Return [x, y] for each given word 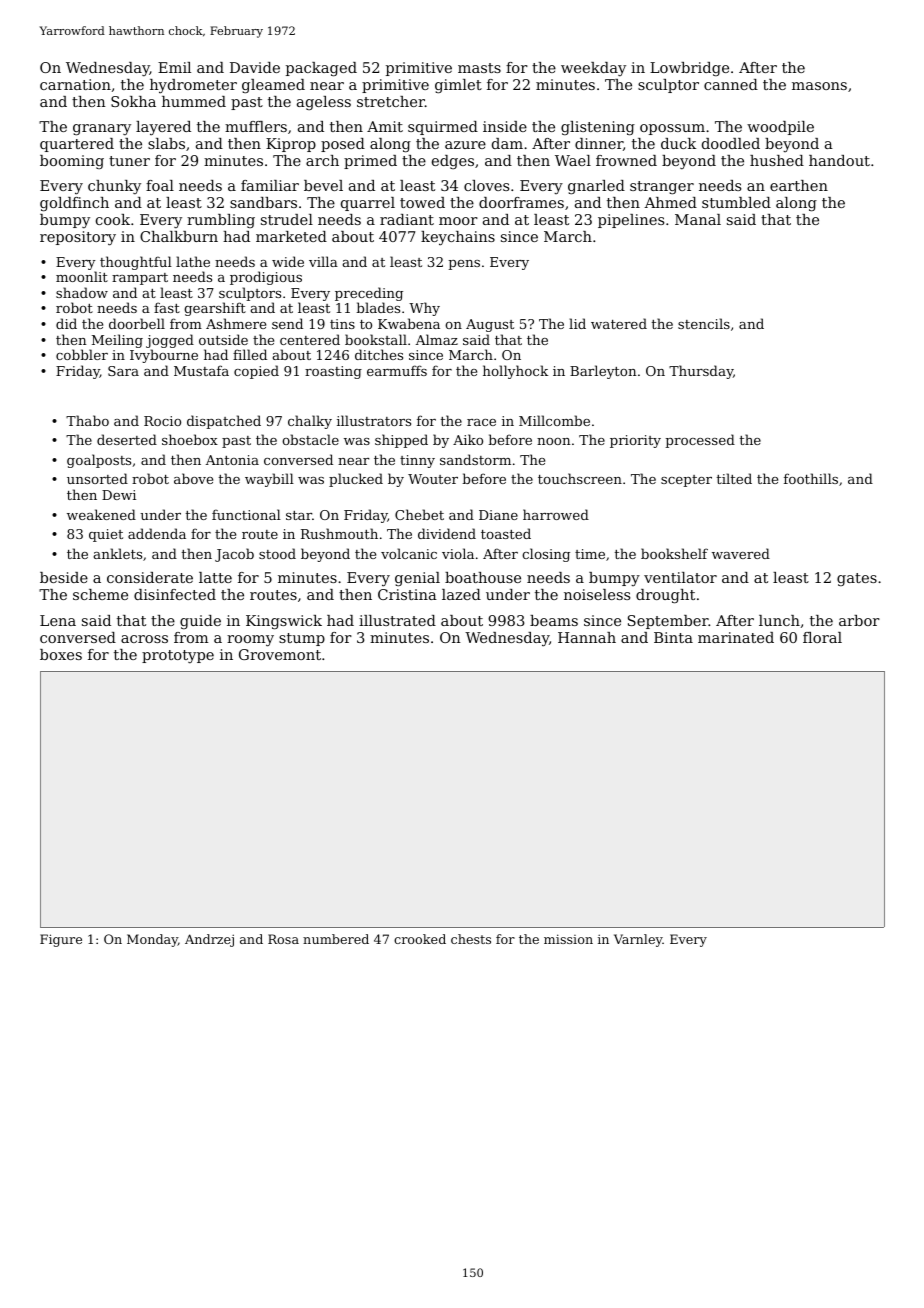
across [144, 639]
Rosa [283, 939]
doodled [731, 143]
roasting [333, 372]
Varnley [638, 940]
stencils [704, 323]
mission [568, 939]
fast [167, 307]
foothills [811, 478]
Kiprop [291, 145]
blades [378, 308]
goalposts [99, 461]
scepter [686, 481]
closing [546, 555]
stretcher [391, 101]
